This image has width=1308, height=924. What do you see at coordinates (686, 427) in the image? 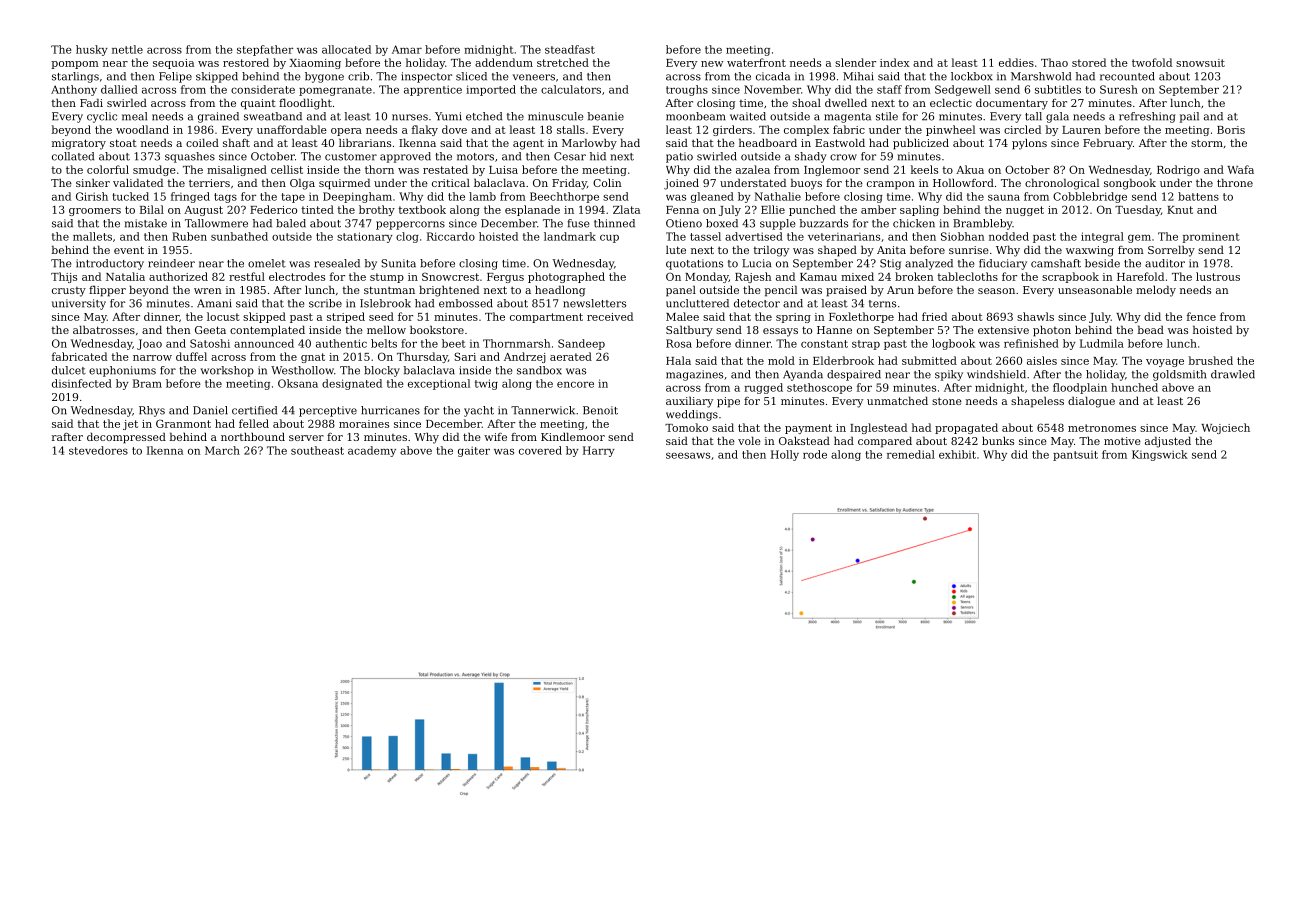
I see `Tomoko` at bounding box center [686, 427].
